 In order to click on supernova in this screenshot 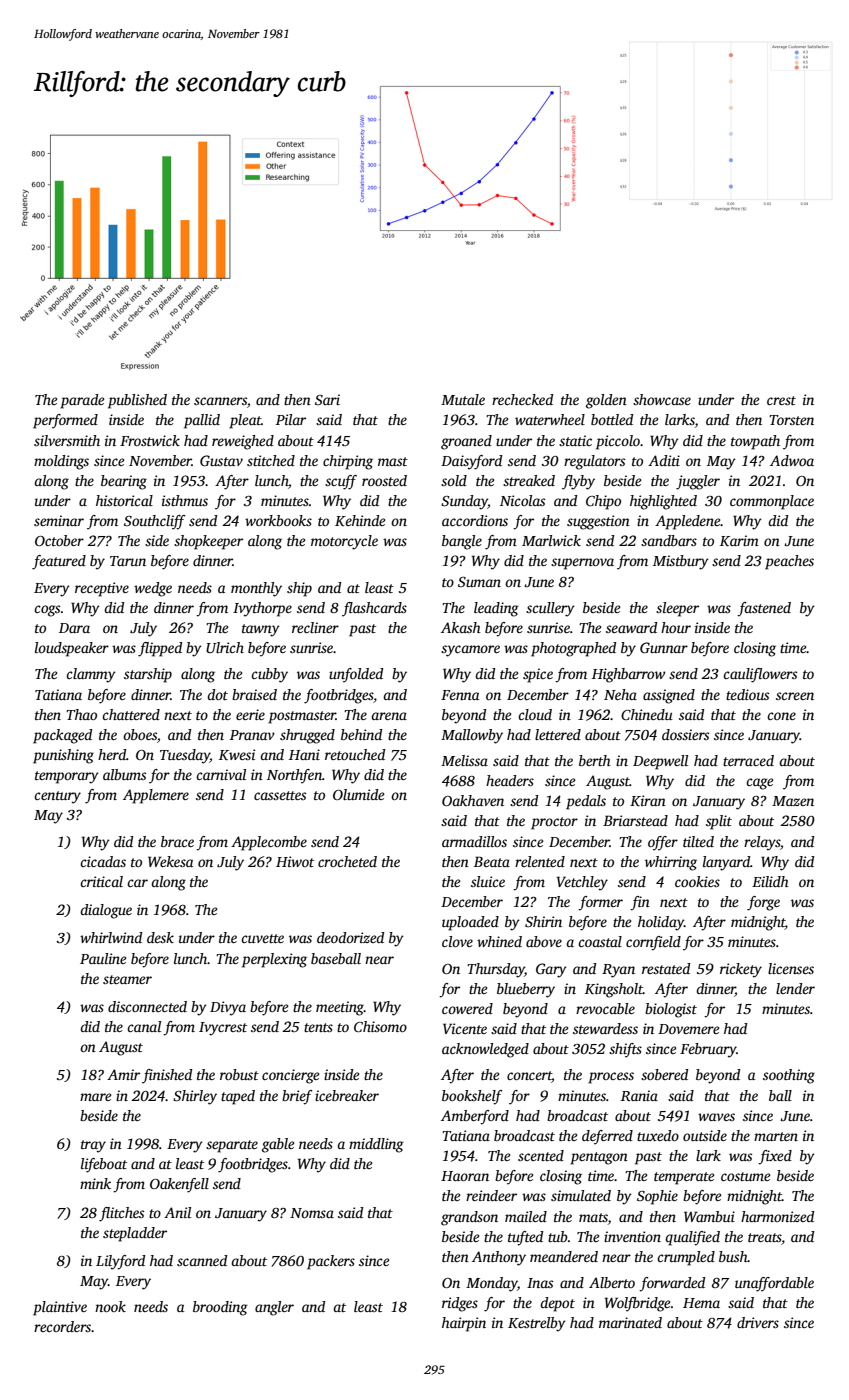, I will do `click(582, 564)`.
